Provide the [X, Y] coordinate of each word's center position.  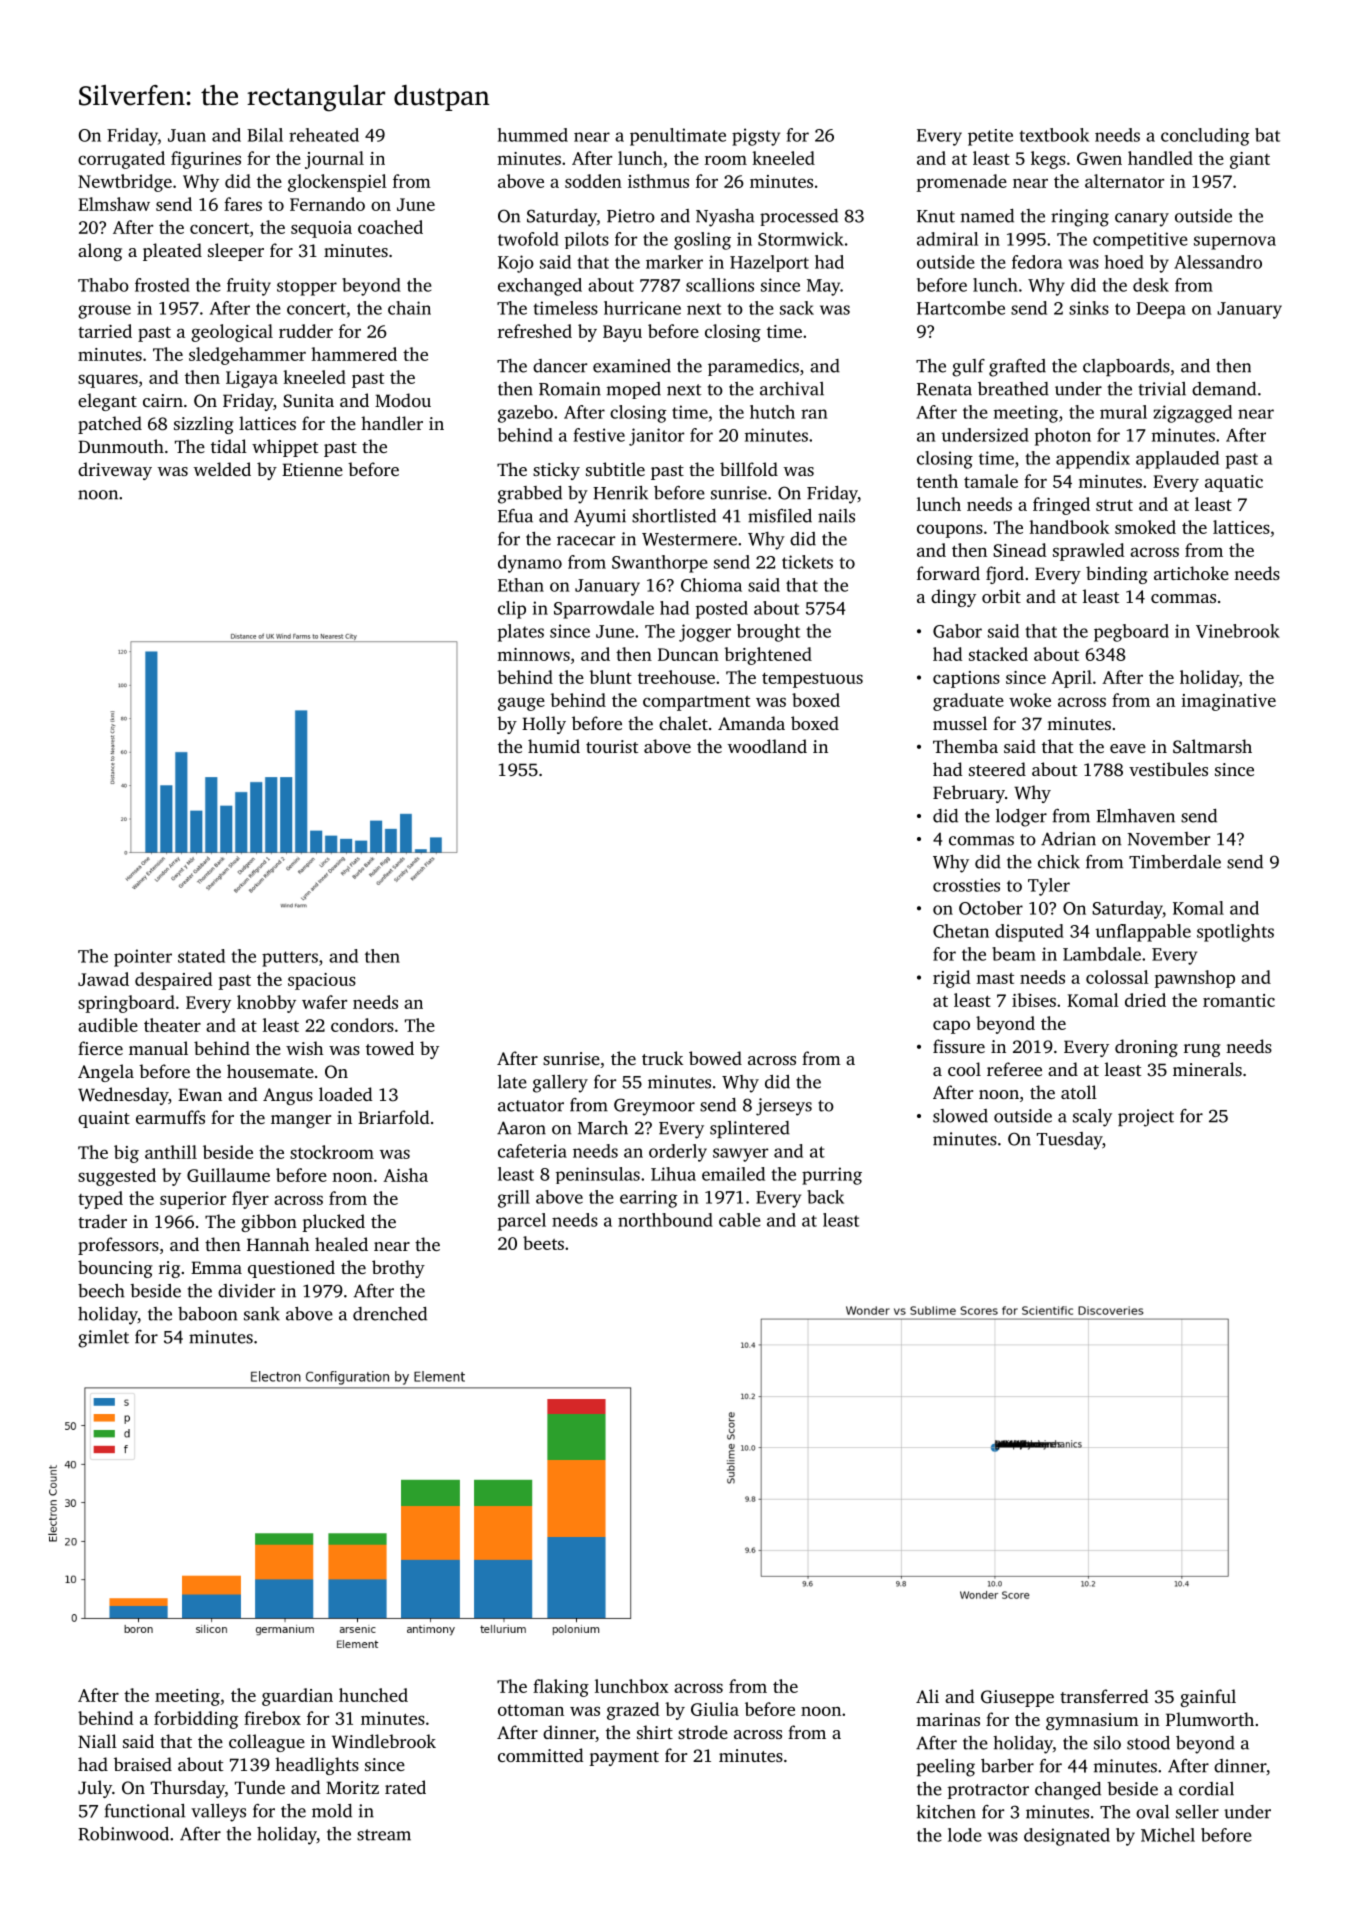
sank [262, 1314]
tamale [991, 481]
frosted [162, 285]
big [126, 1154]
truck [663, 1058]
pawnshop [1194, 979]
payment [624, 1758]
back [825, 1197]
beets [543, 1243]
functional [145, 1811]
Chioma [711, 585]
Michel [1168, 1835]
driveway [115, 471]
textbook [1054, 135]
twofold [528, 239]
